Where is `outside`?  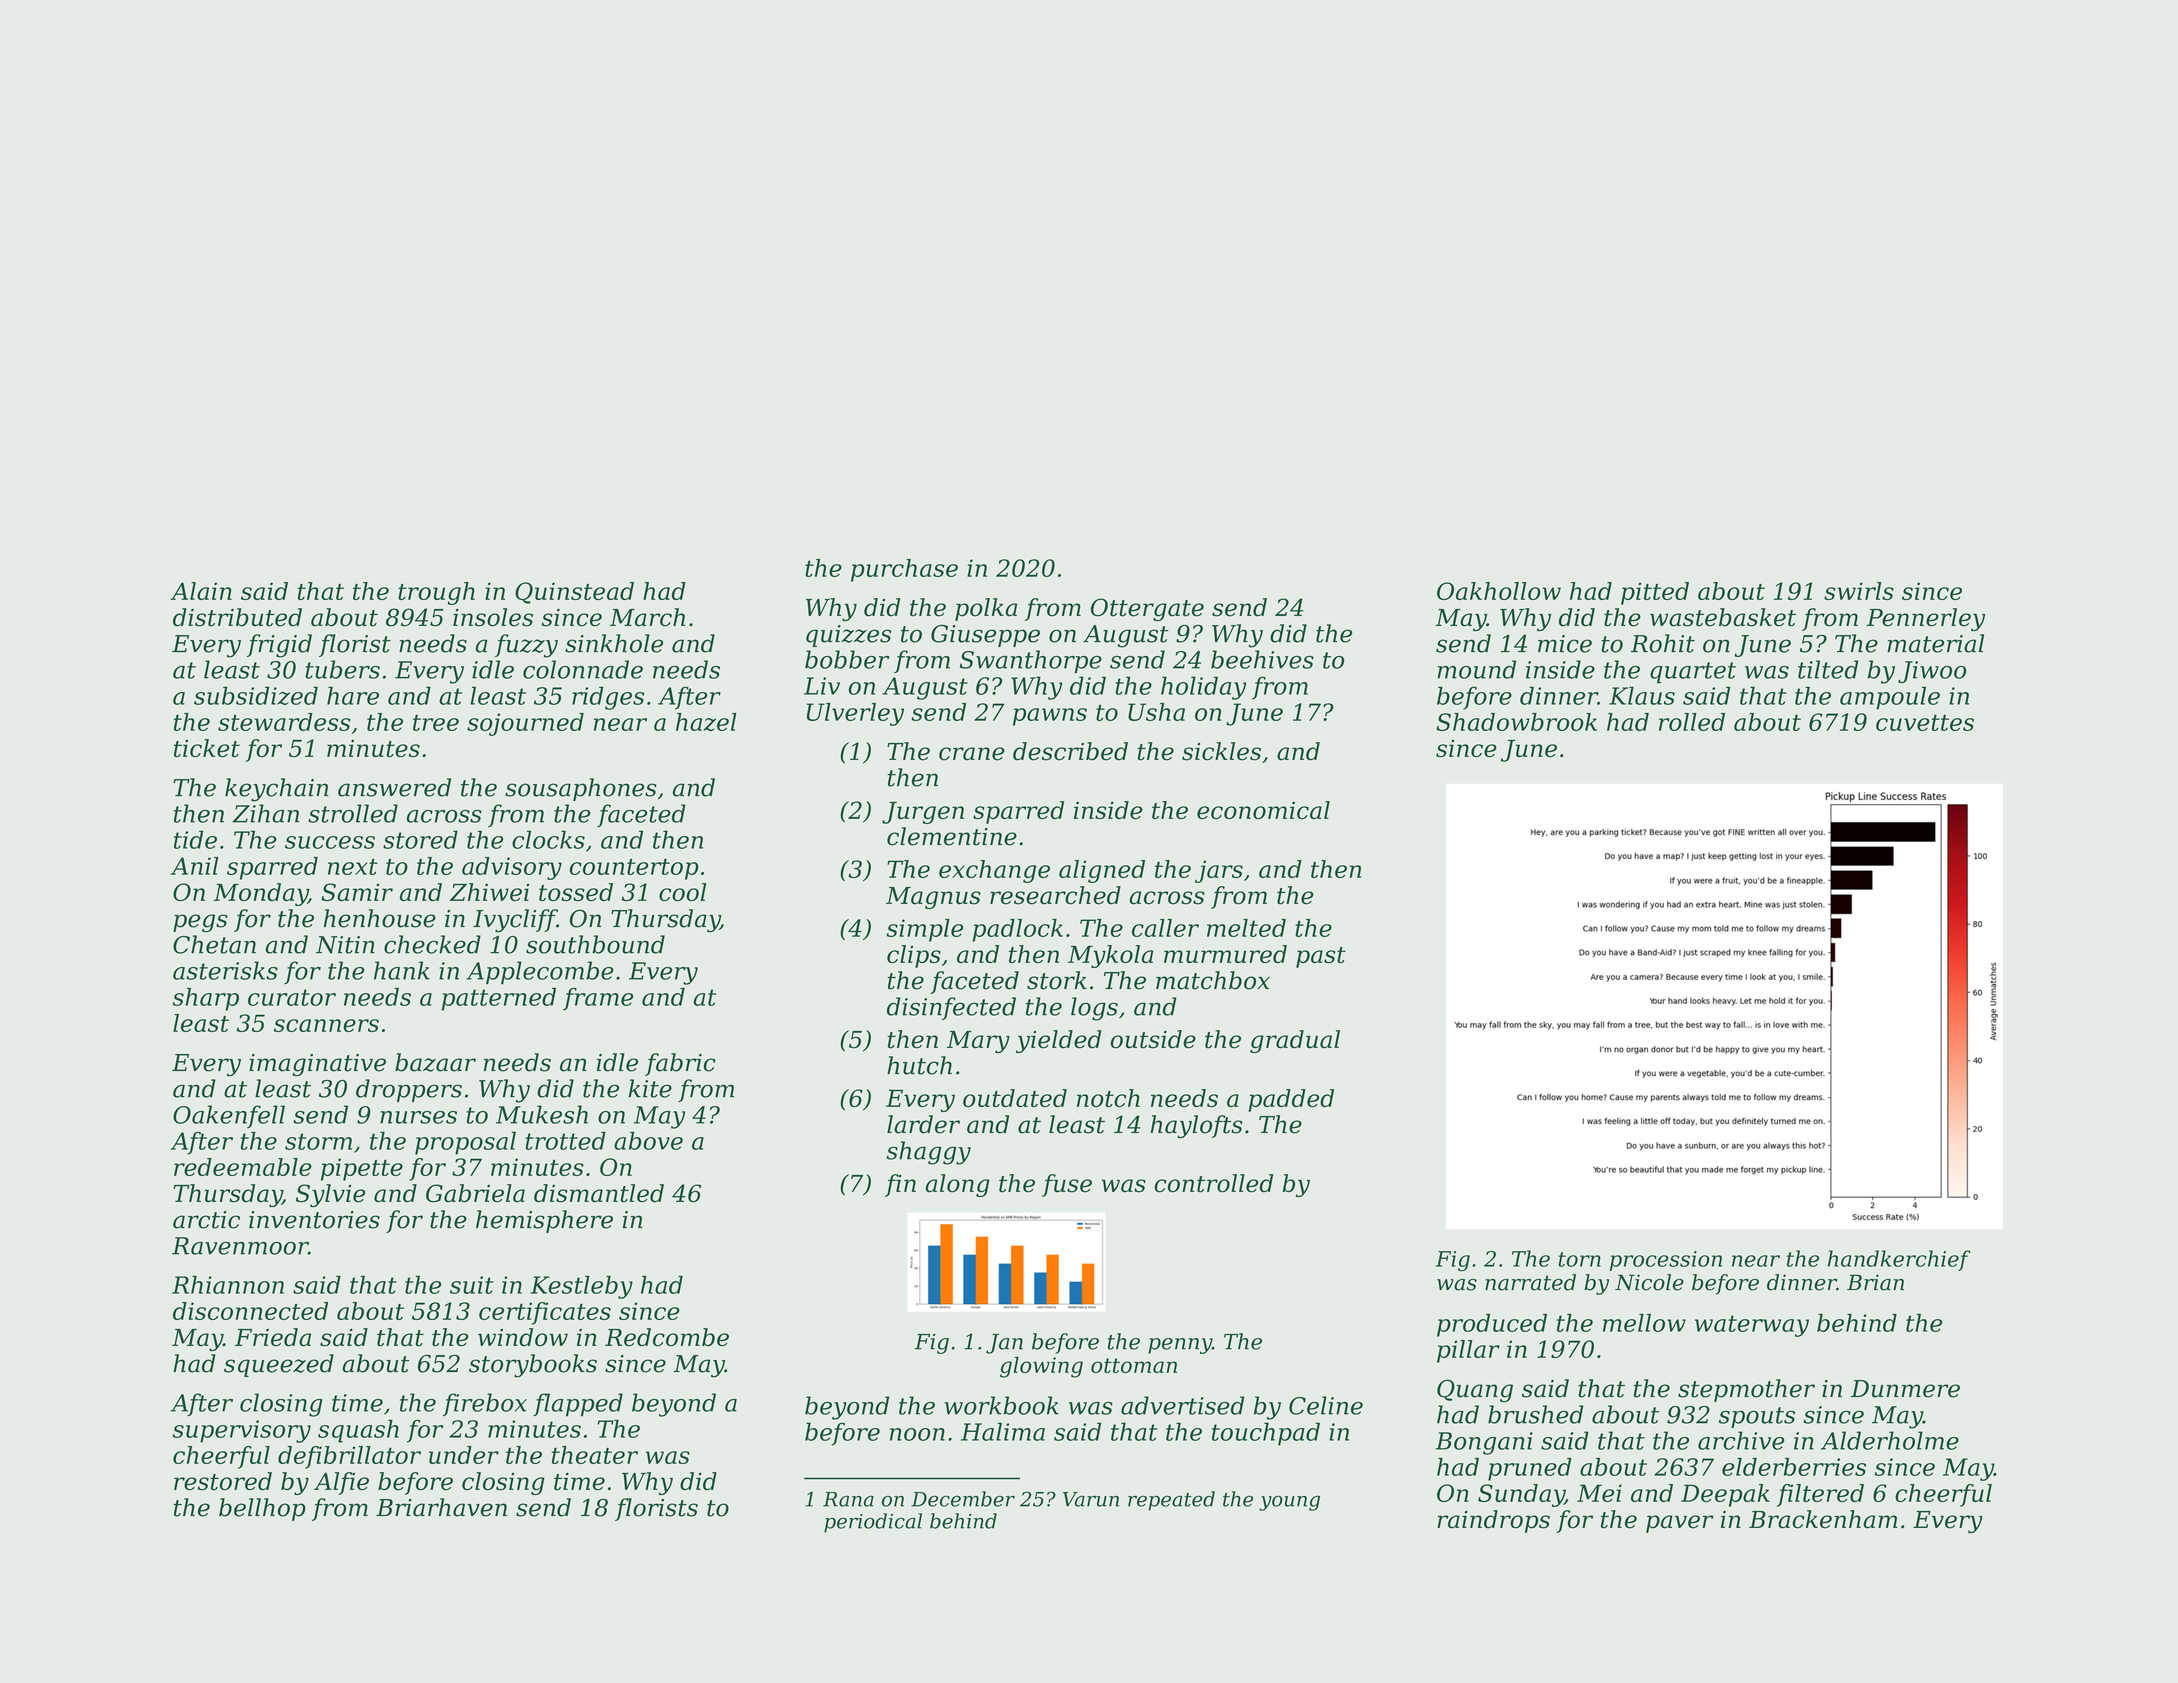
outside is located at coordinates (1153, 1039).
